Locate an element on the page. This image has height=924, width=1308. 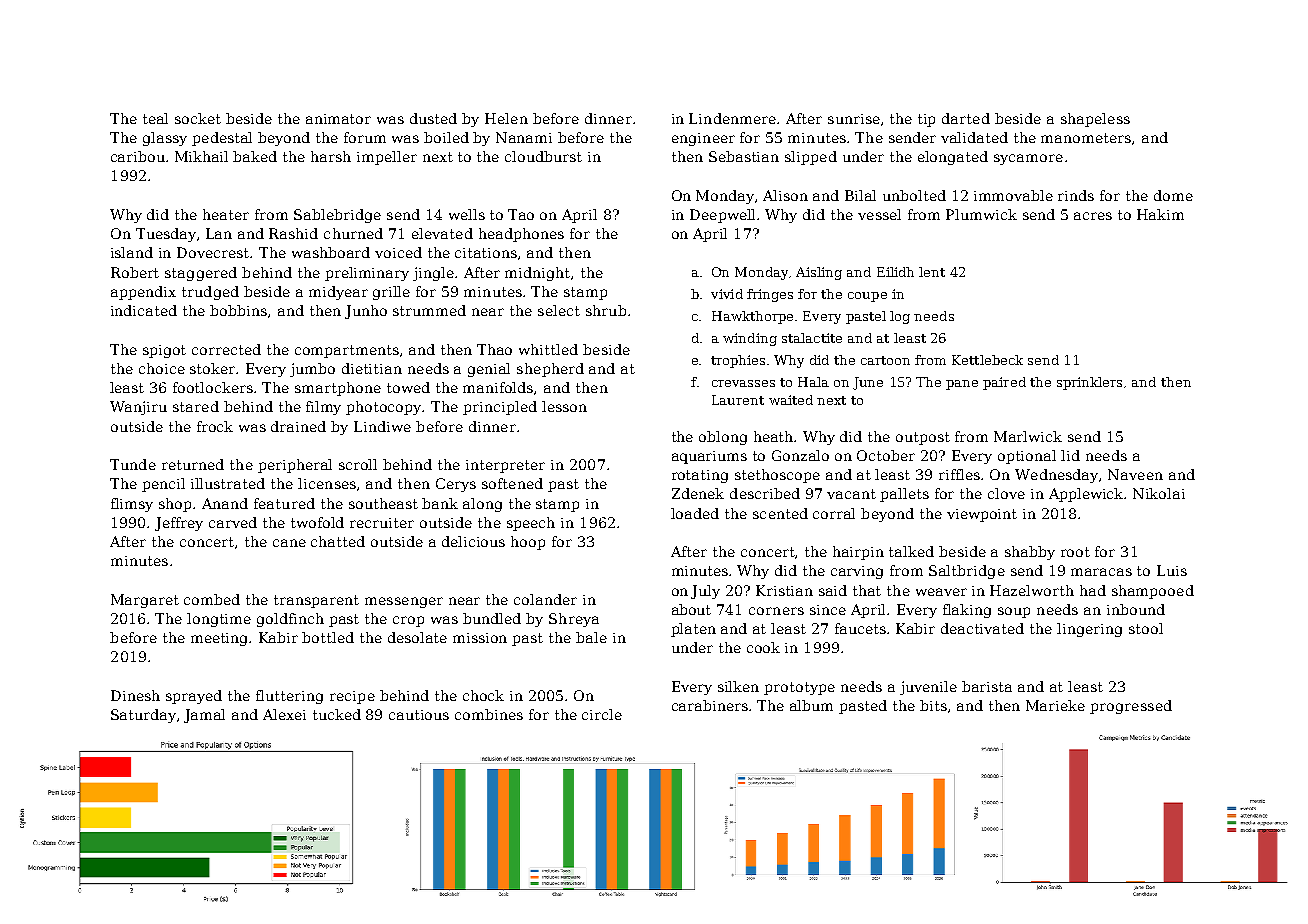
tip is located at coordinates (926, 120).
